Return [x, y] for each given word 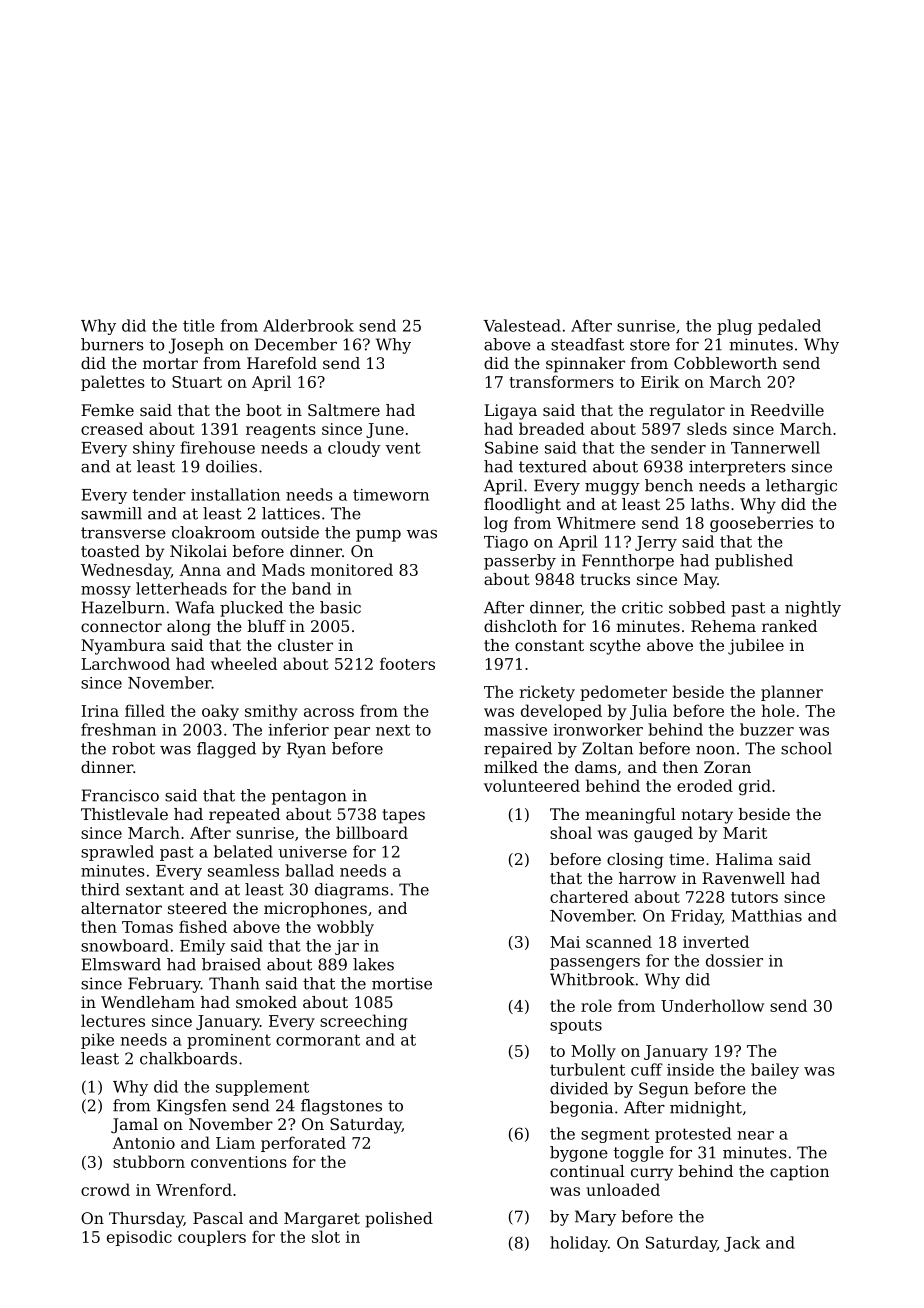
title [199, 325]
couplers [212, 1238]
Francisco [120, 795]
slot [326, 1236]
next [393, 730]
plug [734, 327]
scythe [615, 647]
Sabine [511, 447]
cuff [647, 1069]
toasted [110, 551]
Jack [742, 1244]
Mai [565, 942]
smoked [266, 1002]
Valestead [522, 325]
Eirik [660, 381]
